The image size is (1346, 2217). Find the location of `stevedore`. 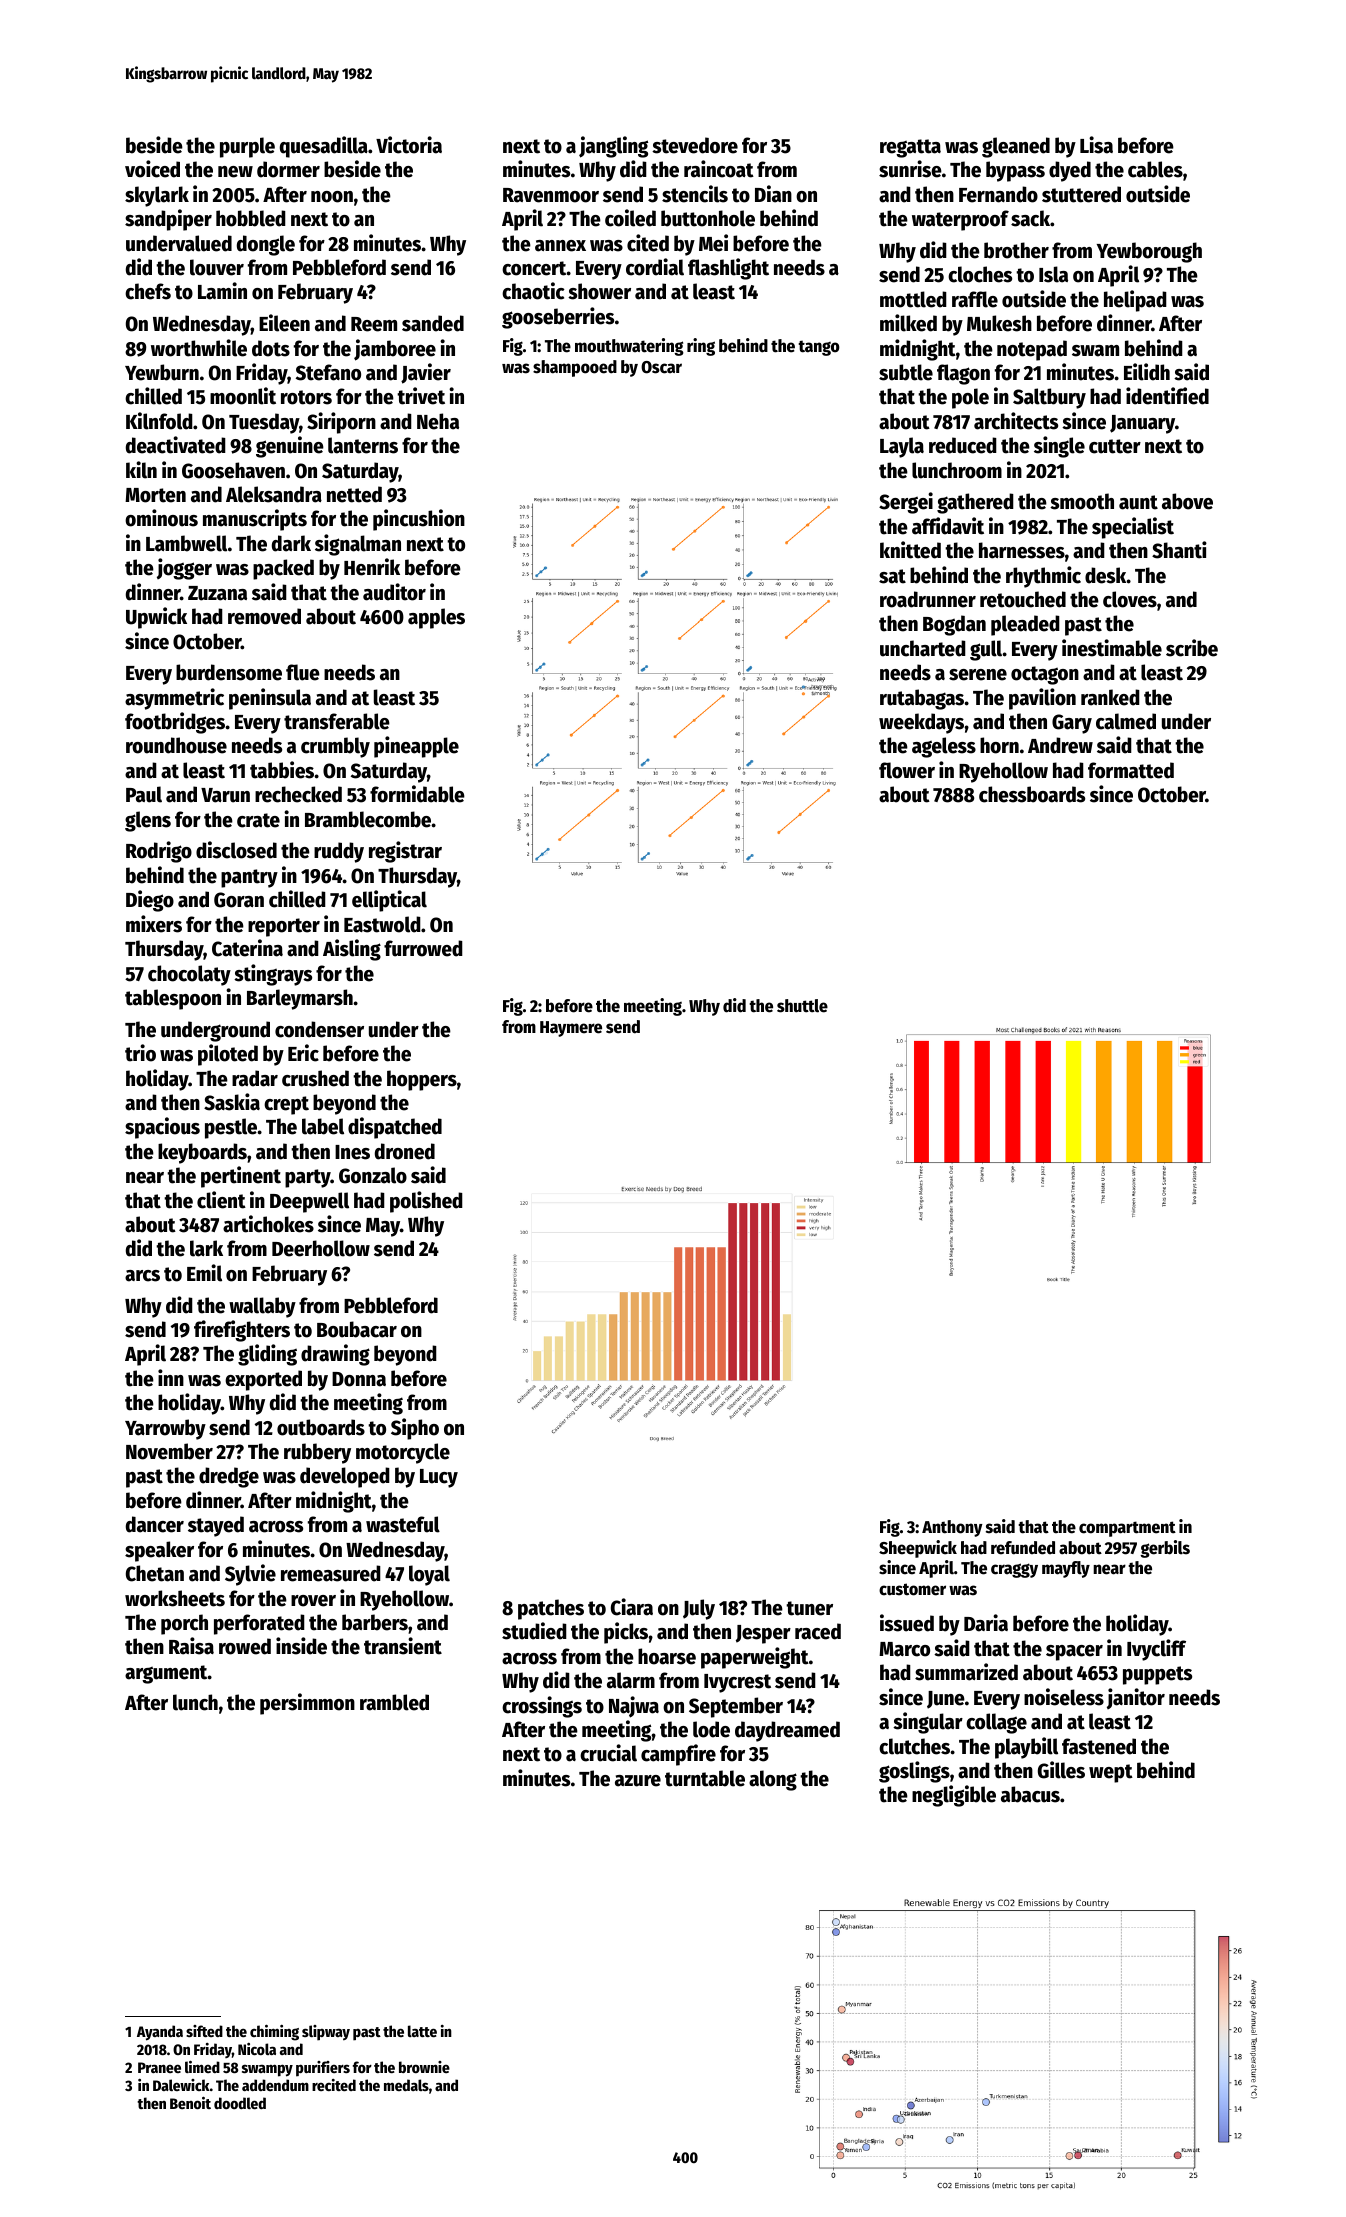

stevedore is located at coordinates (695, 145).
